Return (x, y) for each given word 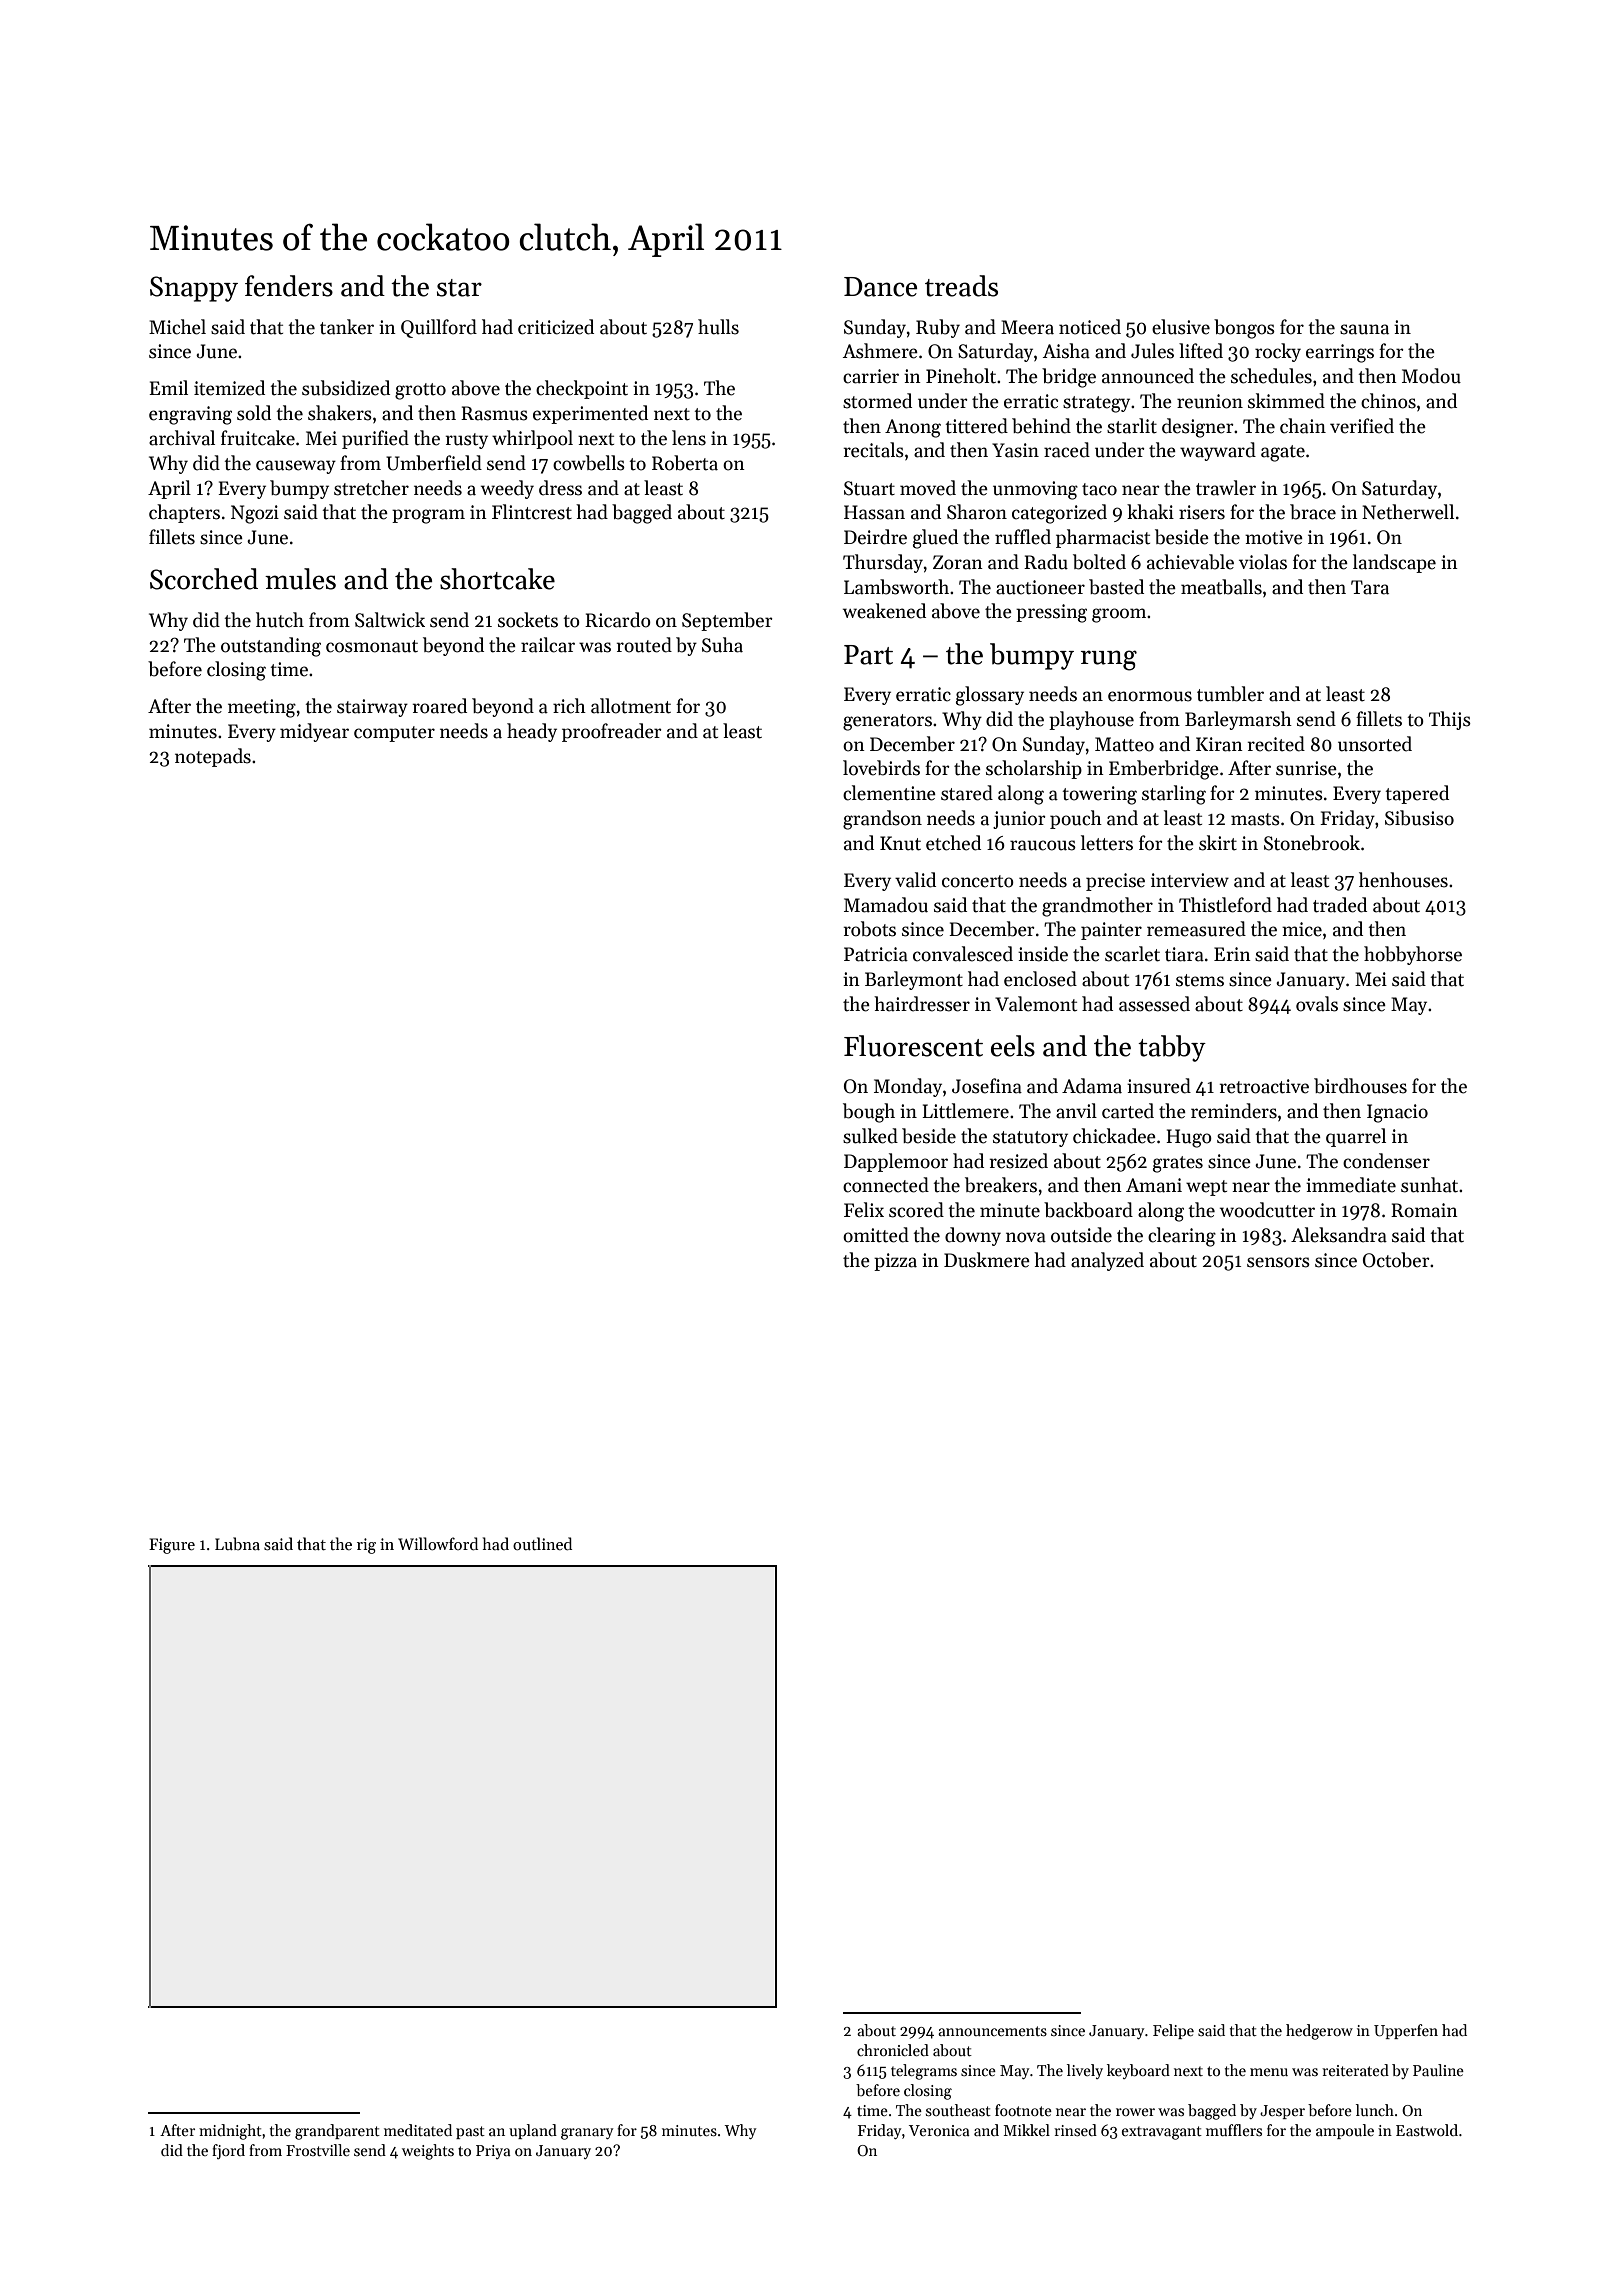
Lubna (237, 1543)
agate (1283, 453)
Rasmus (494, 413)
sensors (1278, 1262)
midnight (230, 2132)
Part (868, 655)
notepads (213, 757)
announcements (992, 2031)
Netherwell (1408, 512)
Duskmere (987, 1260)
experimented (590, 414)
